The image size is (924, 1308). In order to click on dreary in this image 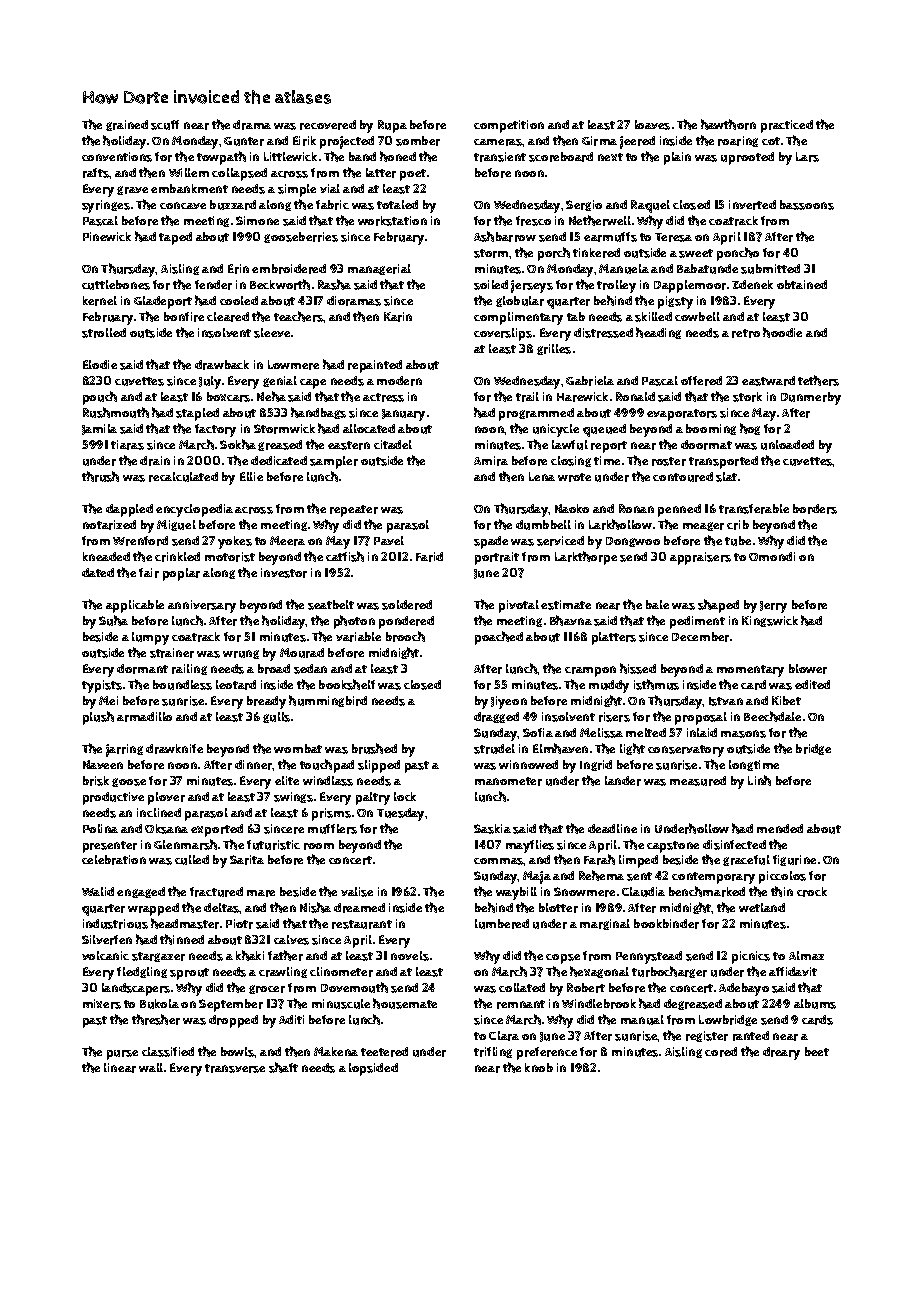, I will do `click(781, 1053)`.
